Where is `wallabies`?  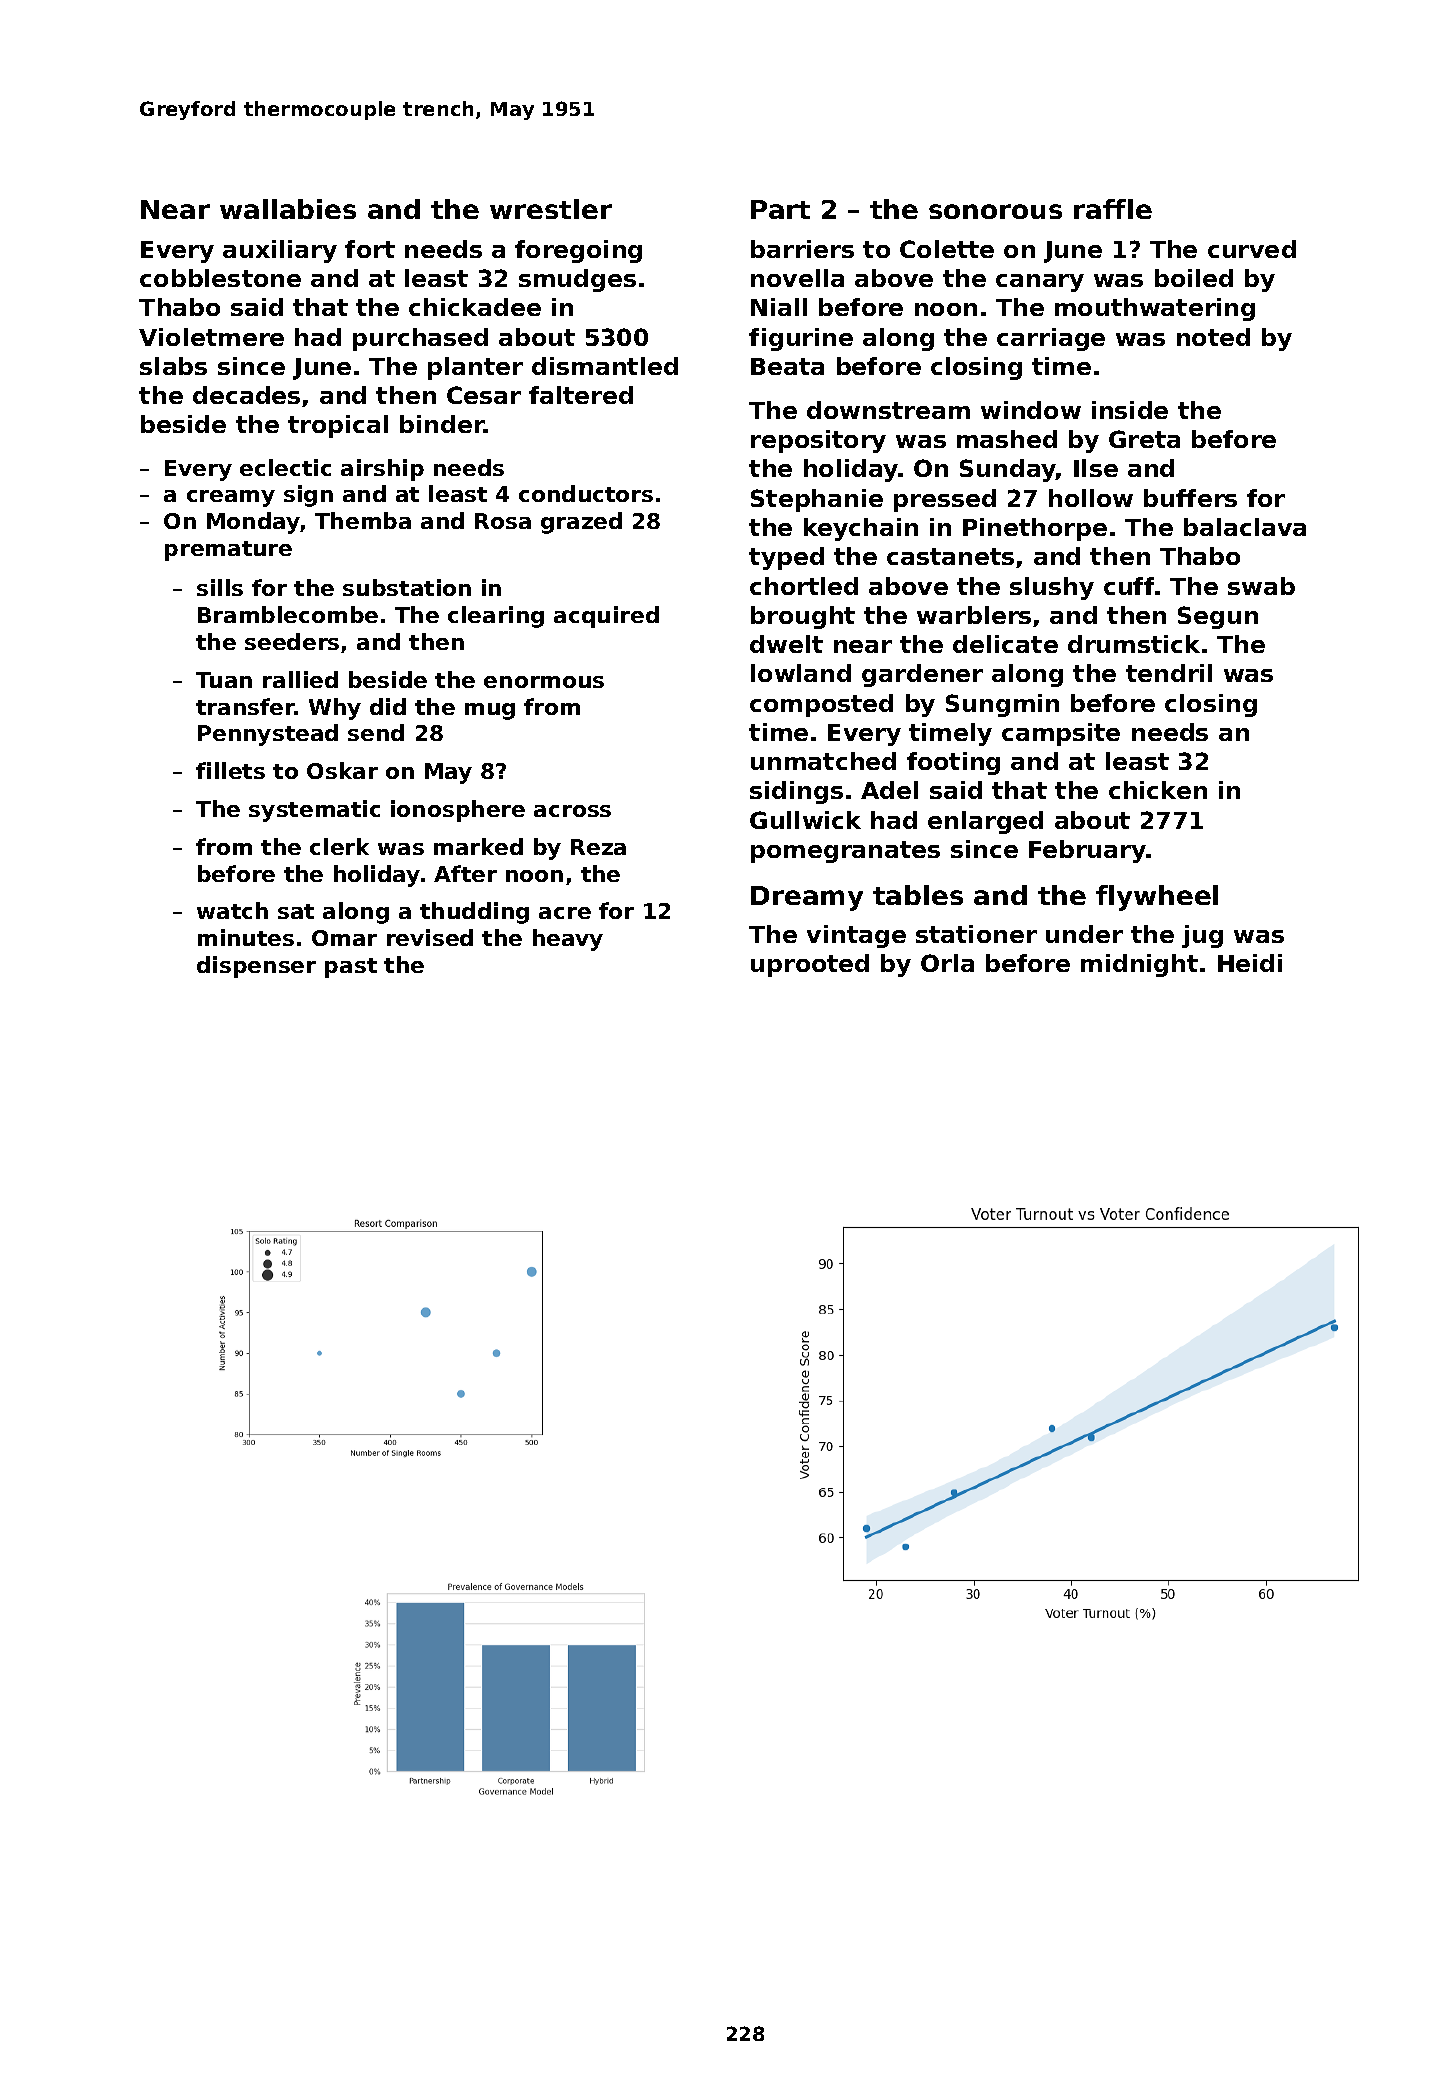 wallabies is located at coordinates (288, 209).
